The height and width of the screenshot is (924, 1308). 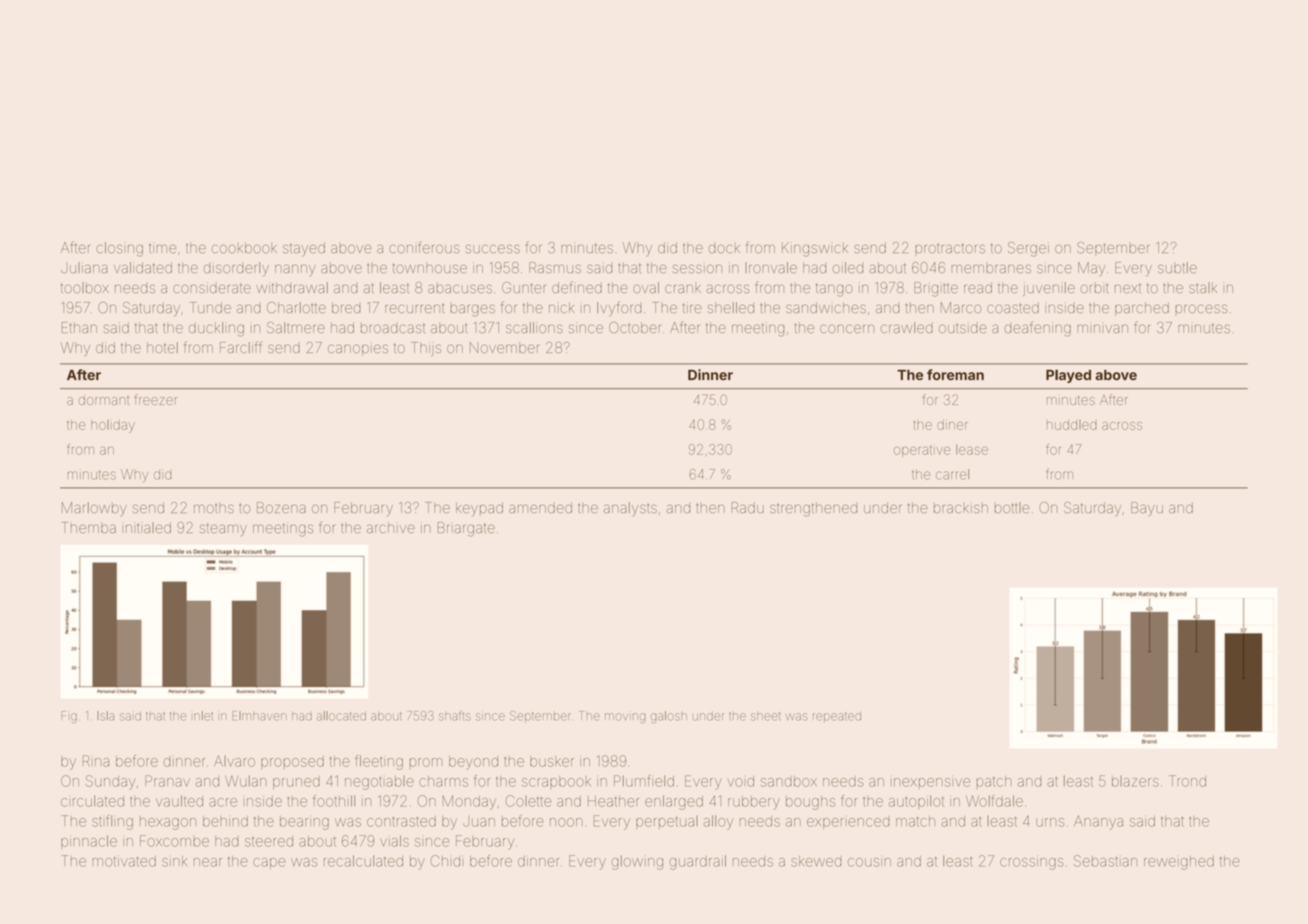 What do you see at coordinates (1147, 509) in the screenshot?
I see `Bayu` at bounding box center [1147, 509].
